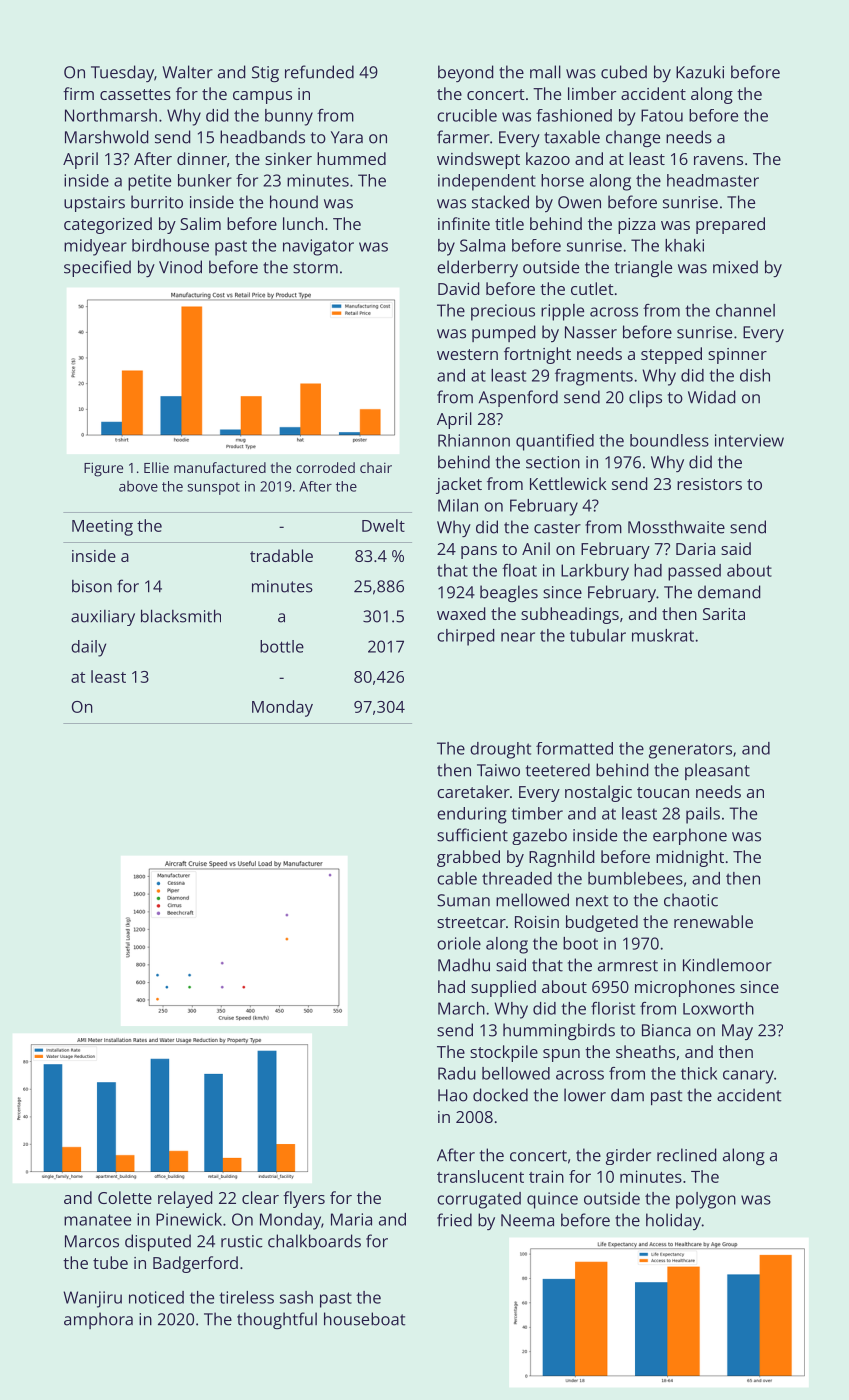 Image resolution: width=849 pixels, height=1400 pixels. What do you see at coordinates (180, 267) in the screenshot?
I see `Vinod` at bounding box center [180, 267].
